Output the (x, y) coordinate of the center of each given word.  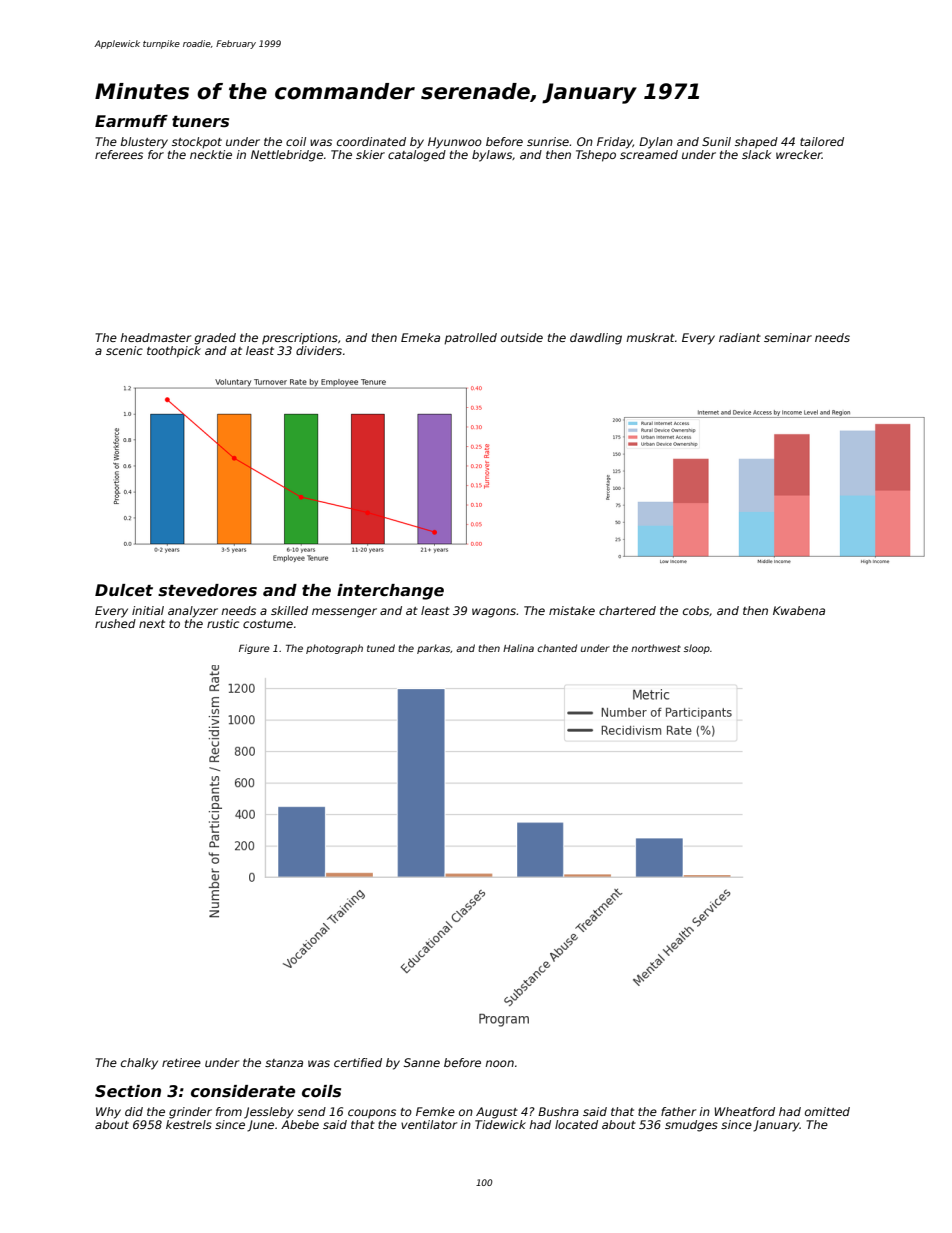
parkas (433, 649)
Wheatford (745, 1111)
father (678, 1111)
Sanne (422, 1062)
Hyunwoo (455, 143)
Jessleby (269, 1113)
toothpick (174, 352)
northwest (656, 648)
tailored (822, 141)
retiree (181, 1062)
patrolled (470, 339)
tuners (200, 122)
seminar (788, 337)
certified (358, 1062)
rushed (115, 623)
